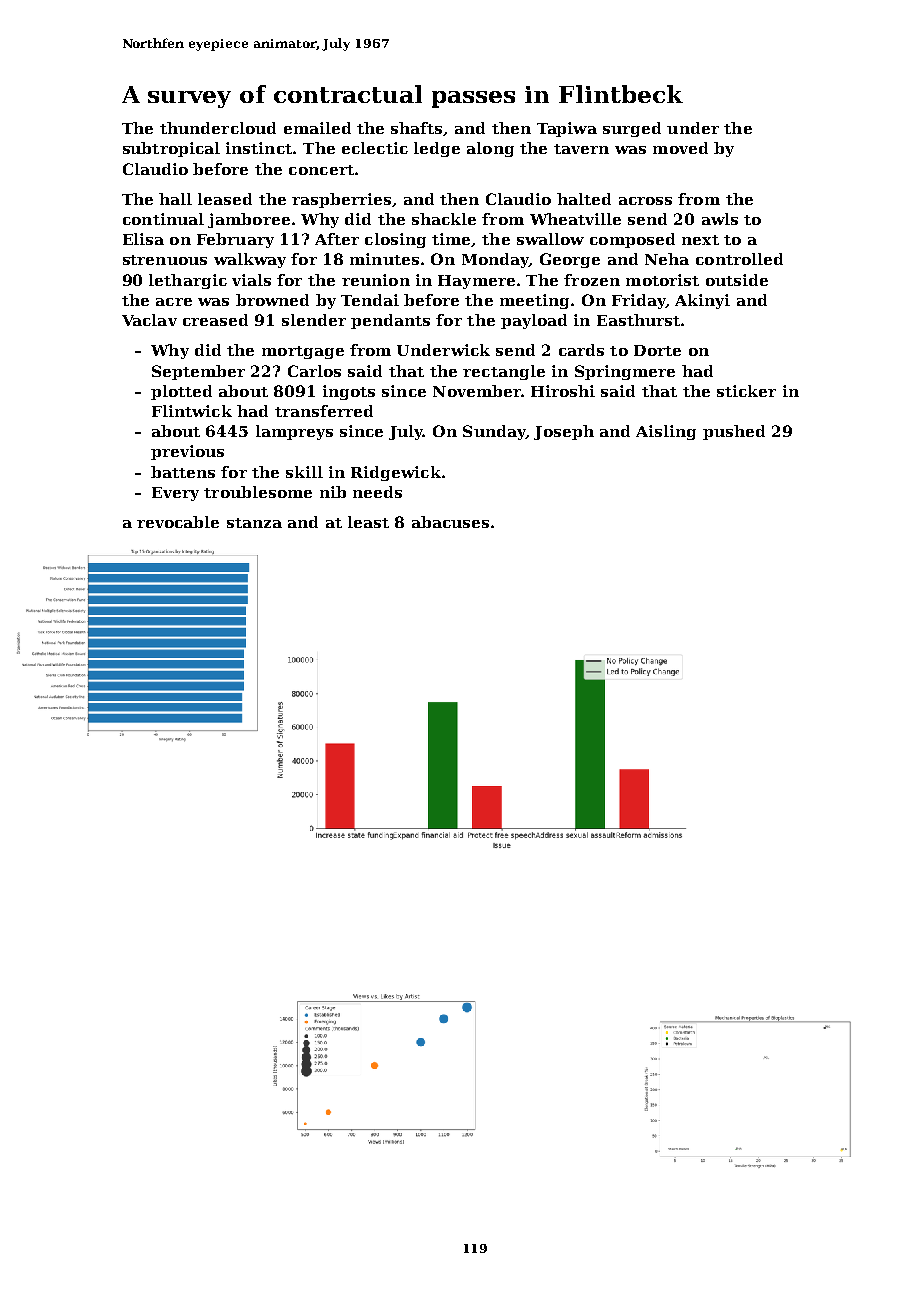 This screenshot has height=1308, width=924. What do you see at coordinates (317, 128) in the screenshot?
I see `emailed` at bounding box center [317, 128].
